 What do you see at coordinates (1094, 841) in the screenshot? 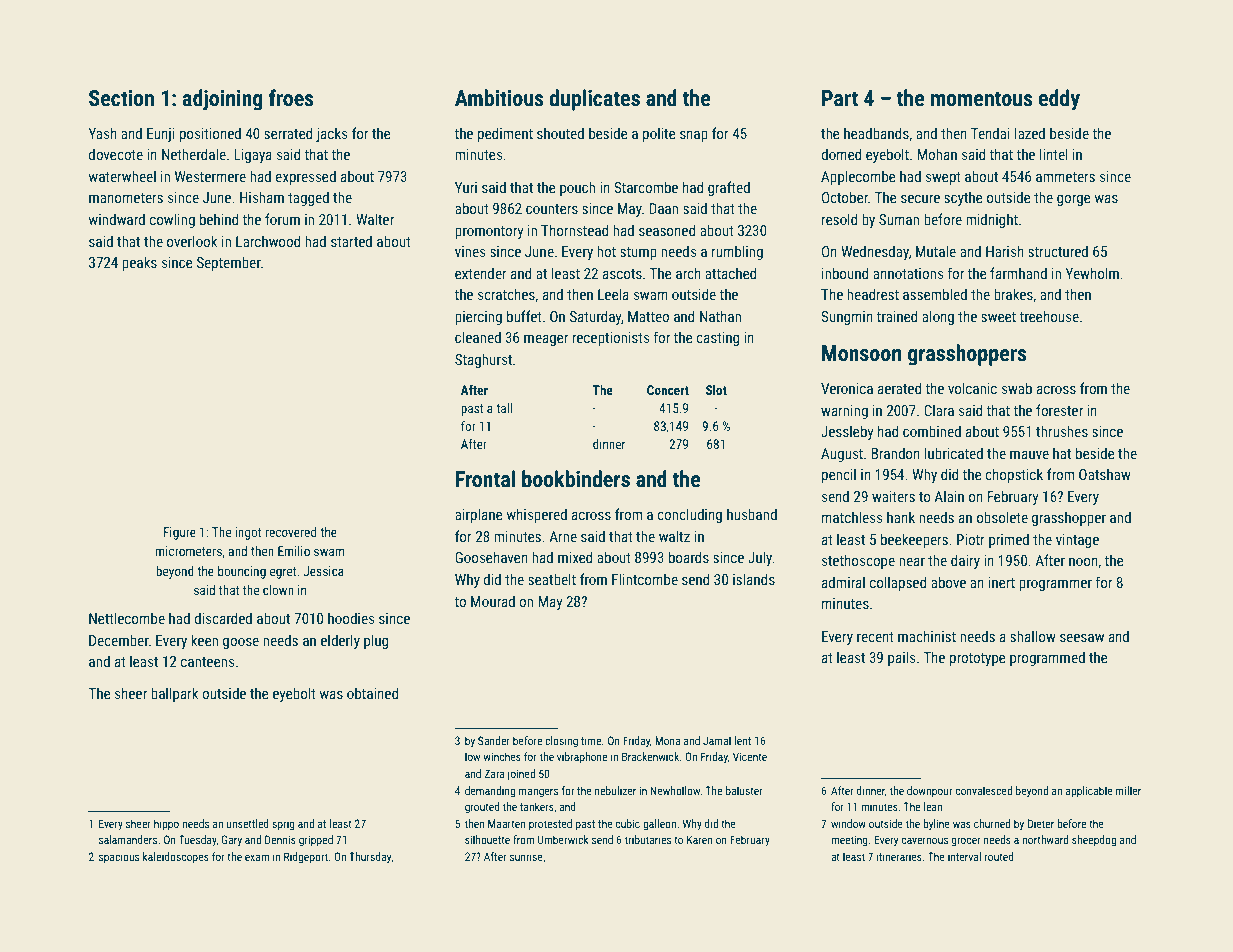
I see `sheepdog` at bounding box center [1094, 841].
